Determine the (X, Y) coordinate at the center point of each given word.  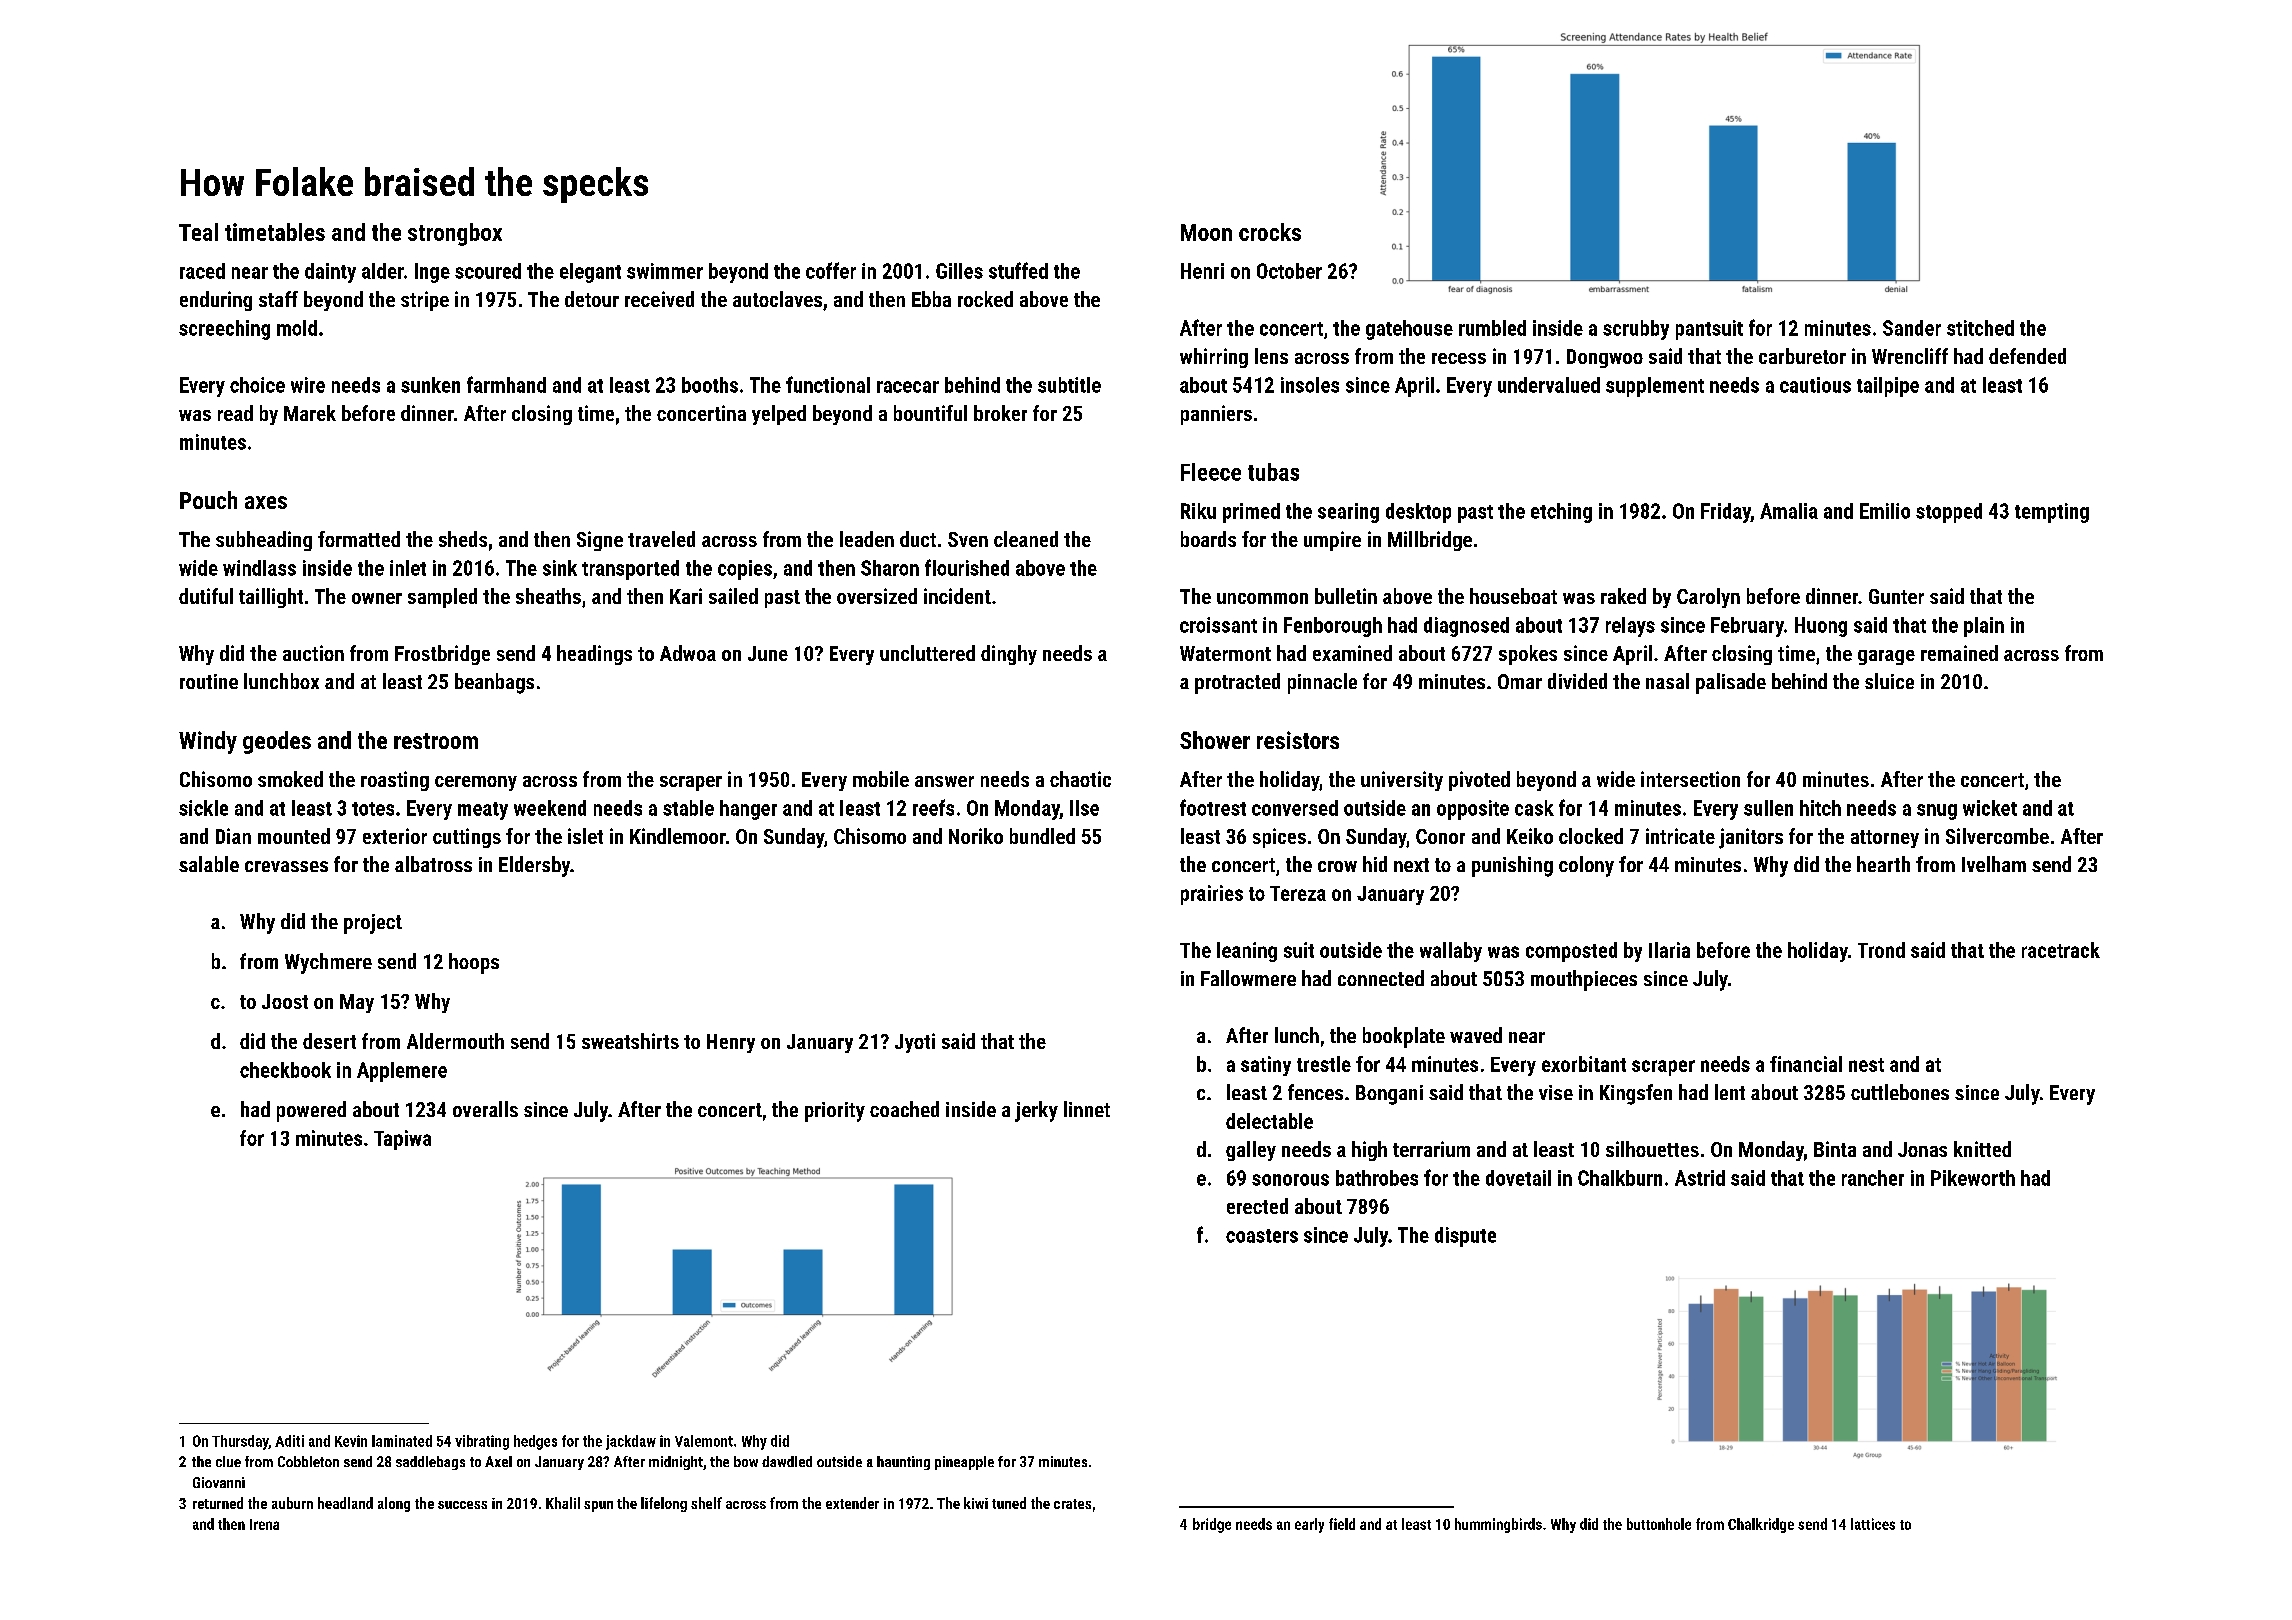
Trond (1881, 950)
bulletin (1346, 596)
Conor (1440, 836)
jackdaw (631, 1442)
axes (266, 502)
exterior (395, 836)
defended (2027, 356)
